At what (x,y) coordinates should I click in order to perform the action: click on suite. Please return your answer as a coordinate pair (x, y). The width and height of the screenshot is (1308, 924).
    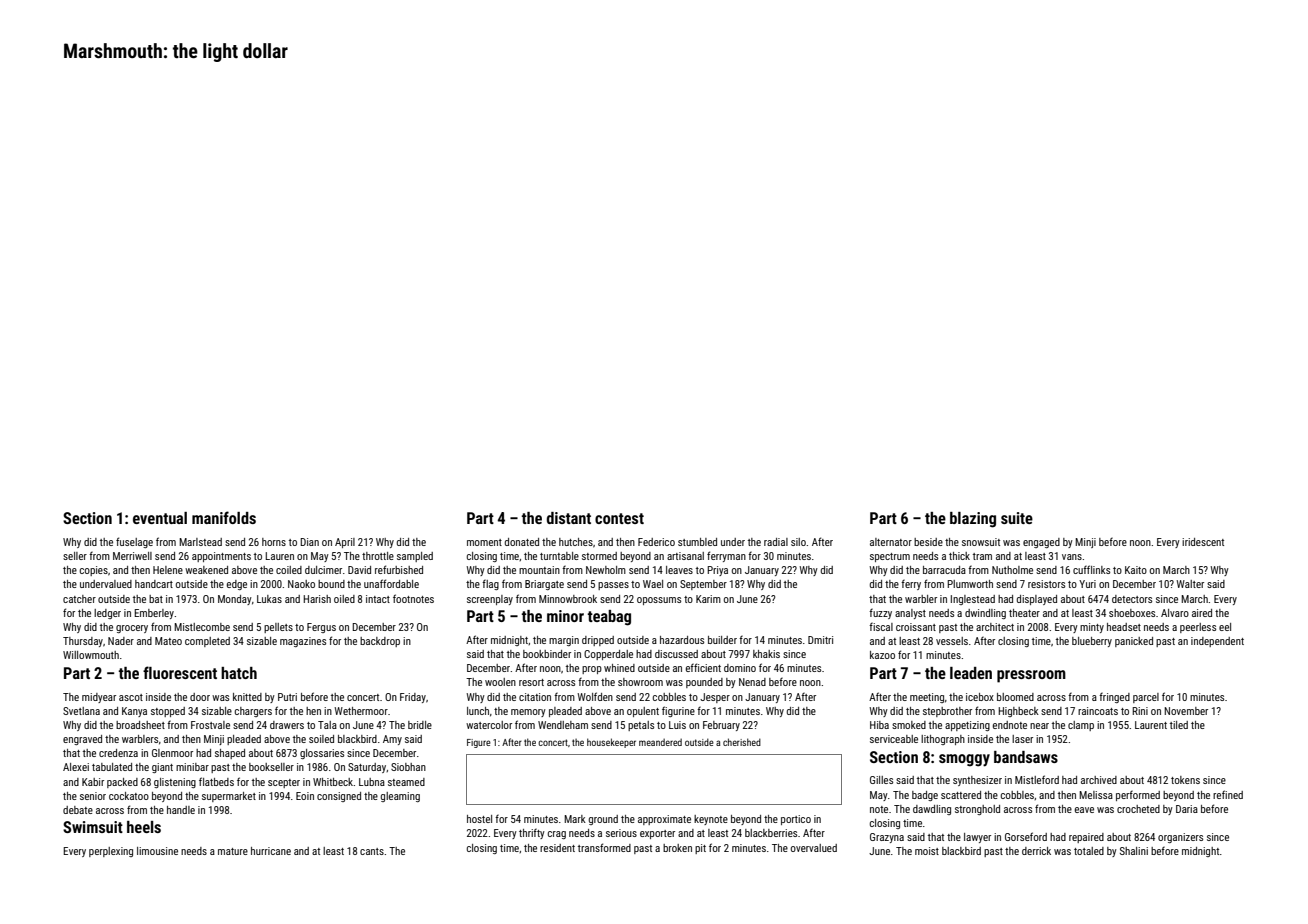
    Looking at the image, I should click on (1017, 518).
